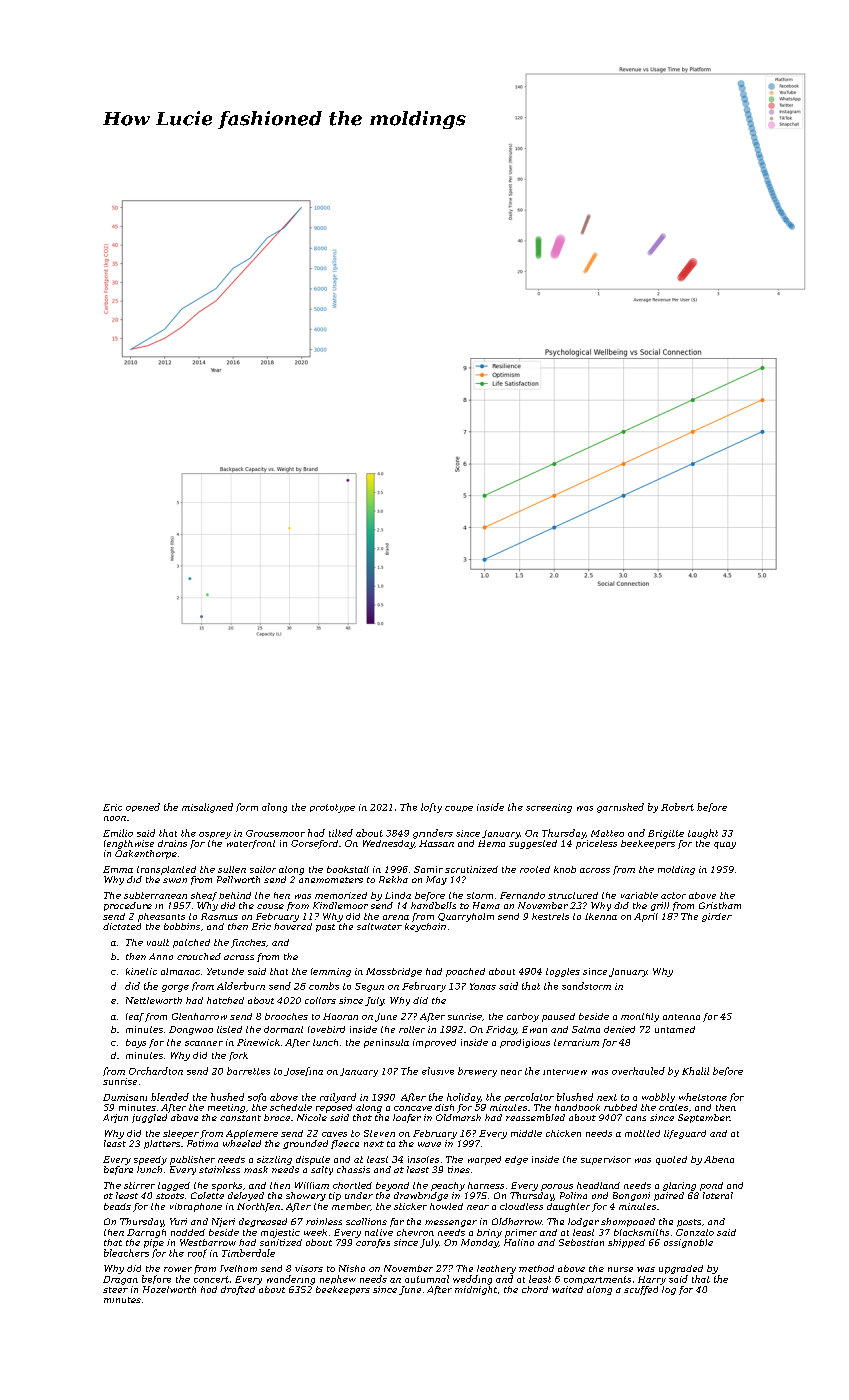  Describe the element at coordinates (466, 917) in the screenshot. I see `Quarryholm` at that location.
